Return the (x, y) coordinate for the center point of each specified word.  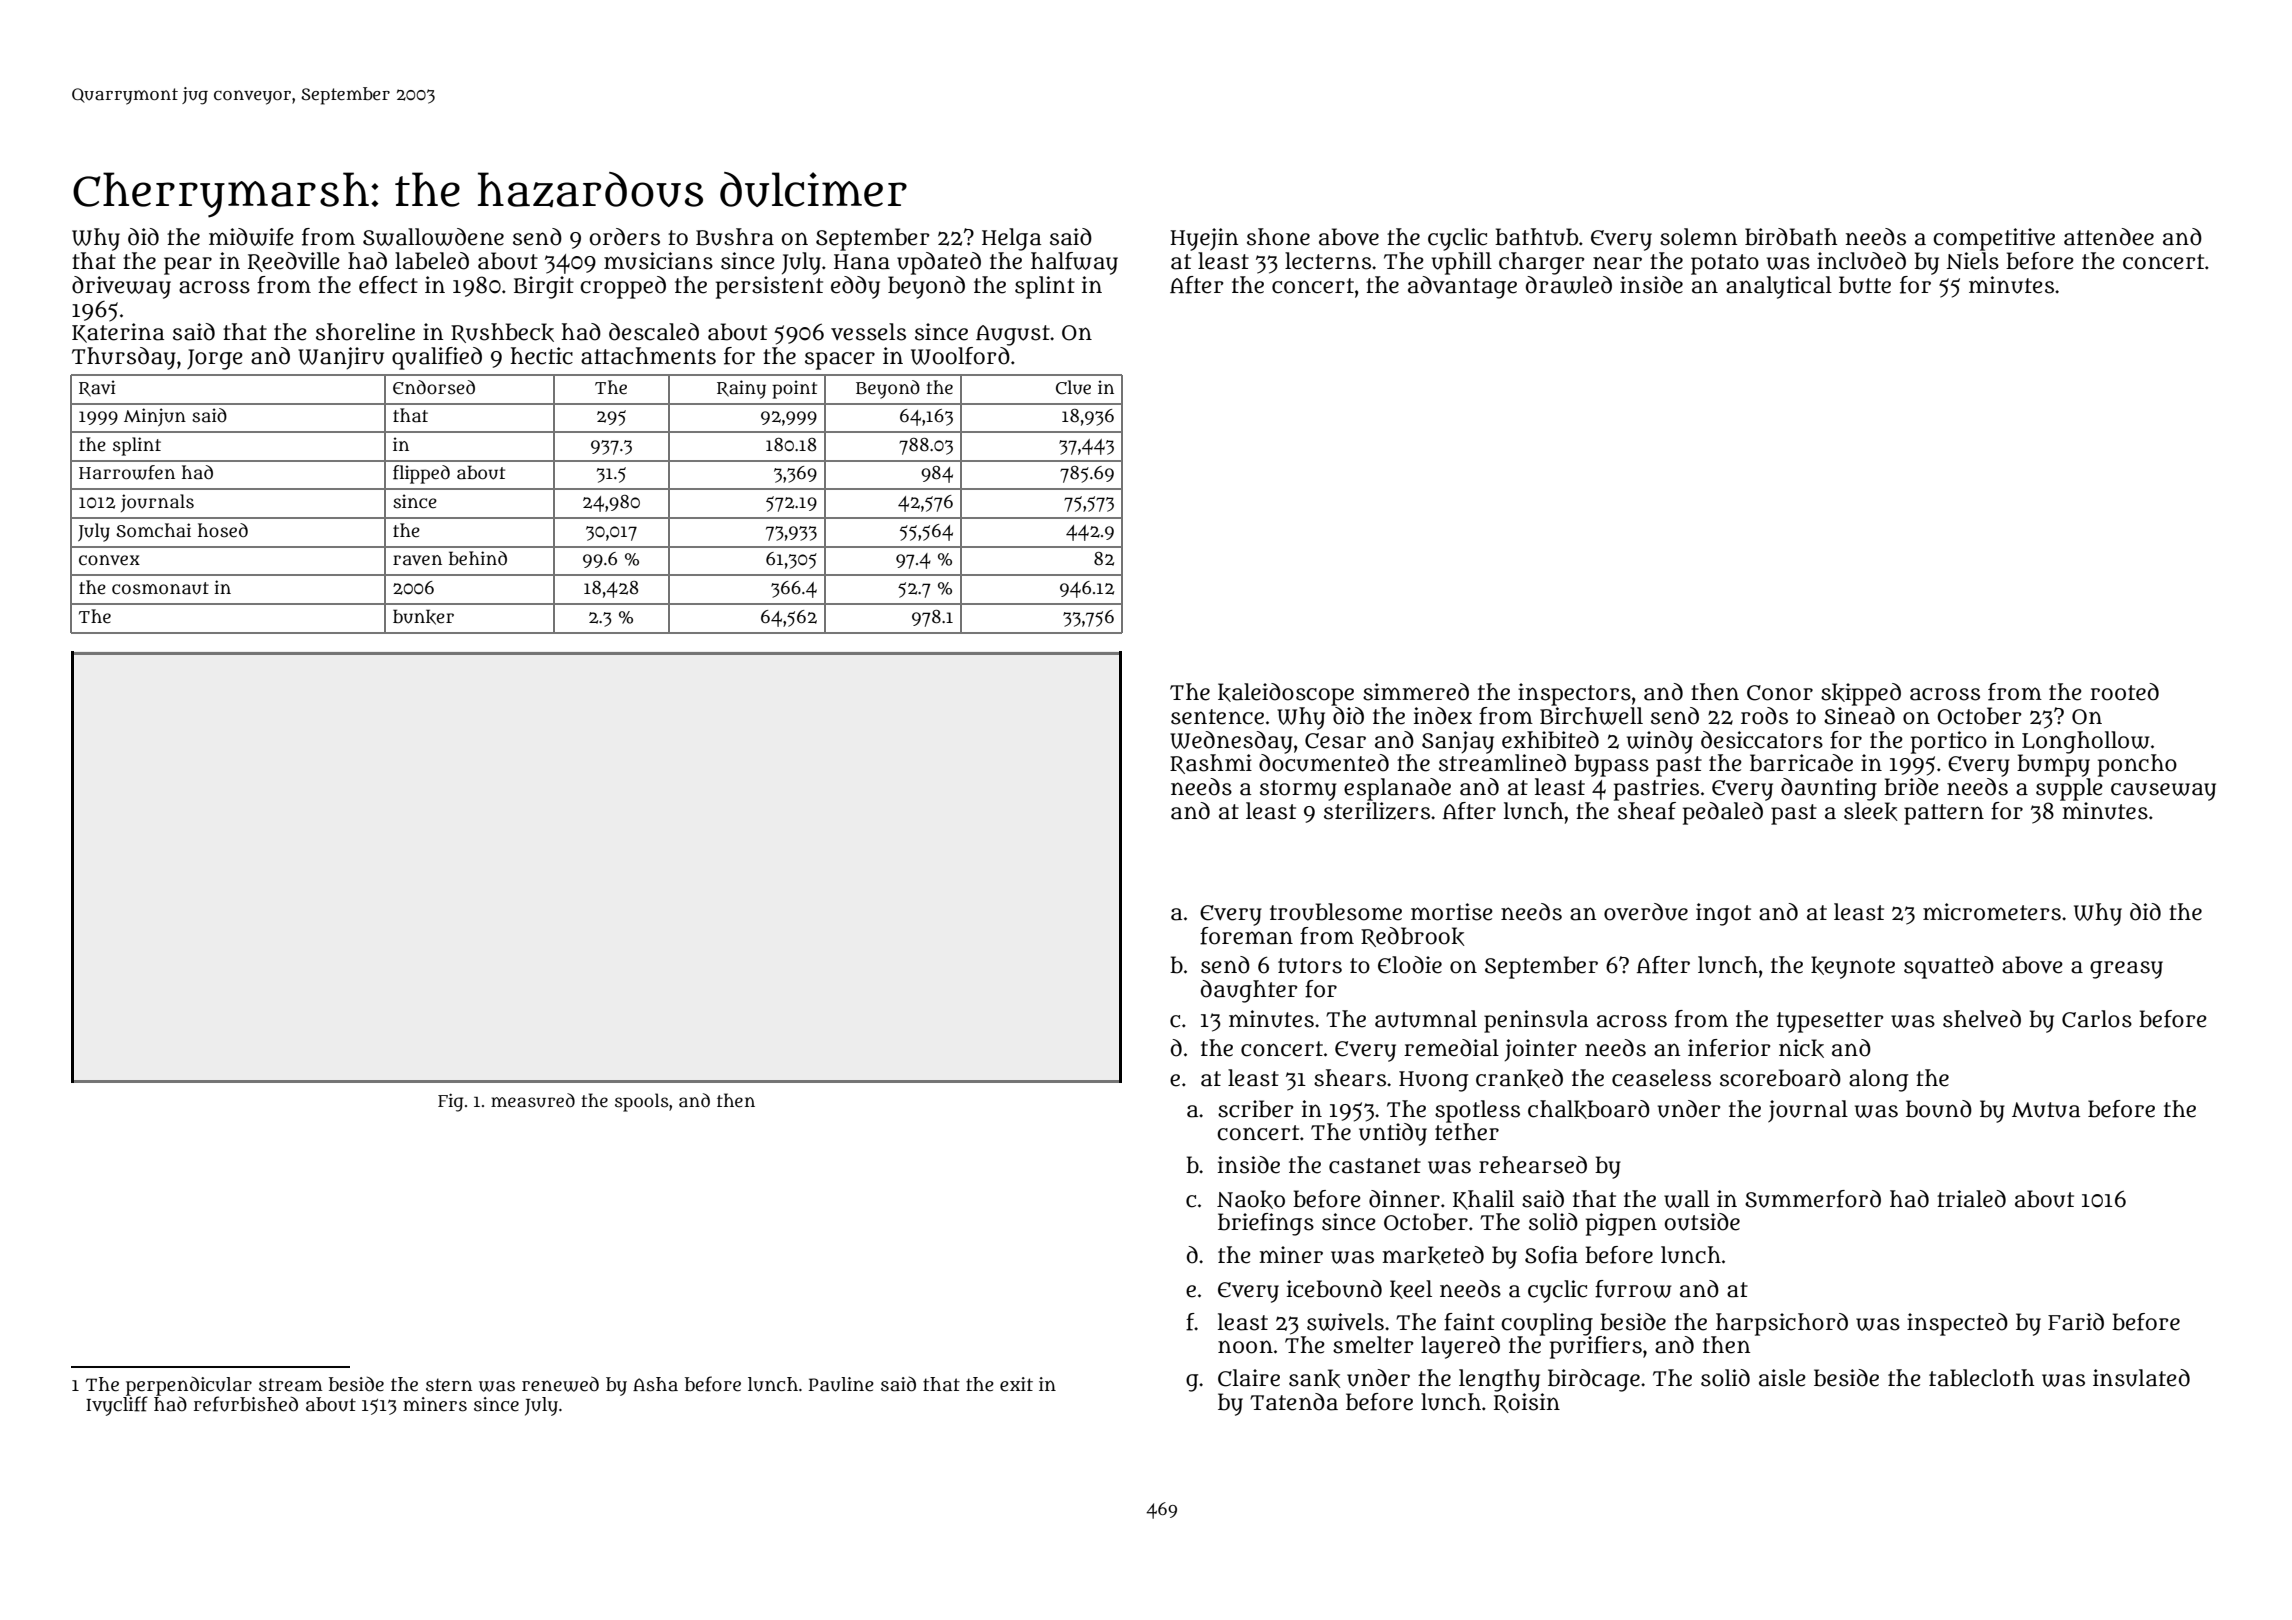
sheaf (1647, 811)
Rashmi (1211, 764)
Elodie (1410, 965)
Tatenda (1294, 1402)
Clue (1073, 387)
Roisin (1527, 1403)
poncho (2137, 765)
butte (1865, 285)
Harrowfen (127, 472)
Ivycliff (117, 1406)
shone (1278, 237)
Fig (450, 1102)
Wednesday (1231, 742)
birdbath (1791, 237)
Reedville (294, 262)
